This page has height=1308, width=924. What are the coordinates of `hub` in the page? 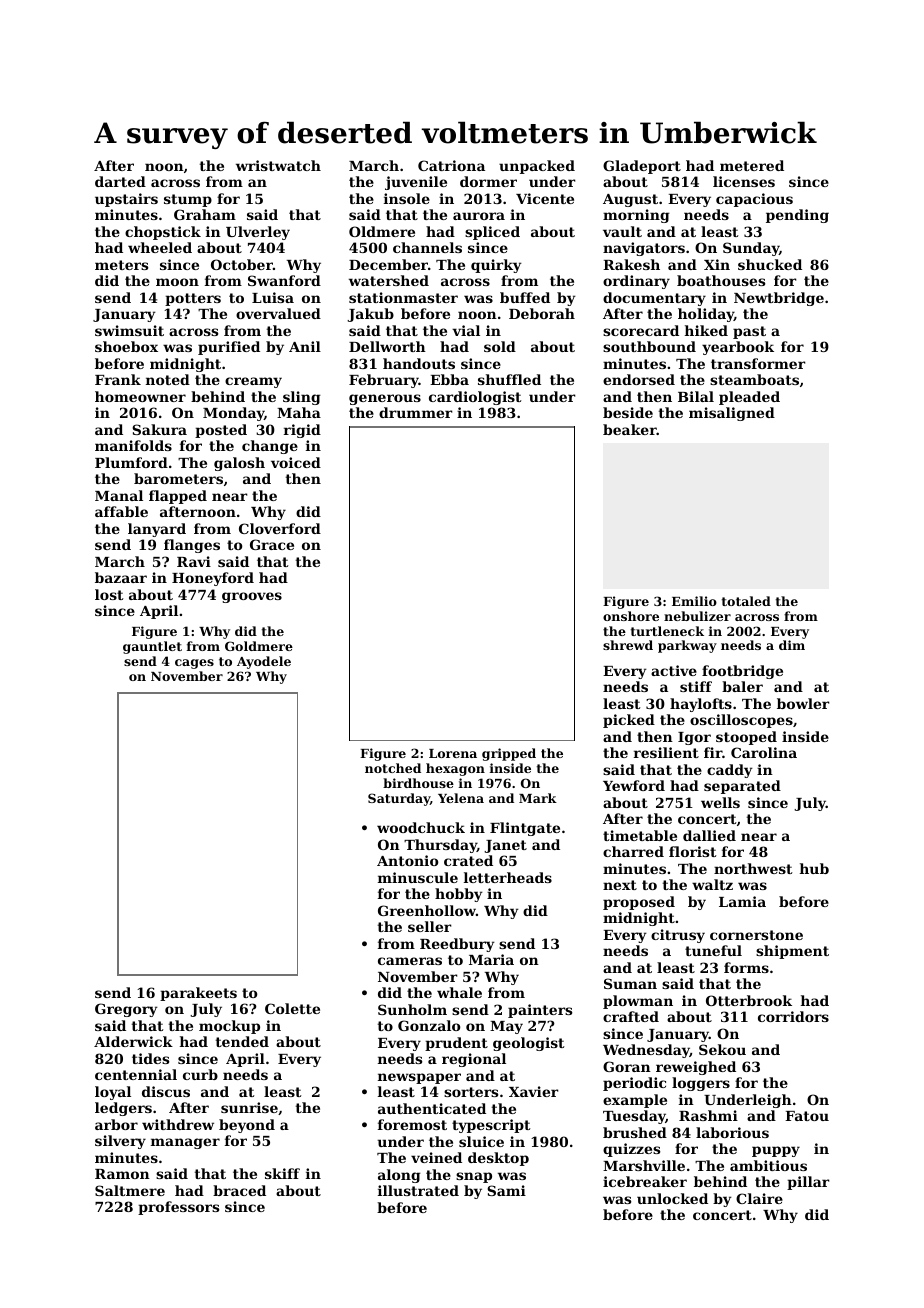 It's located at (814, 868).
